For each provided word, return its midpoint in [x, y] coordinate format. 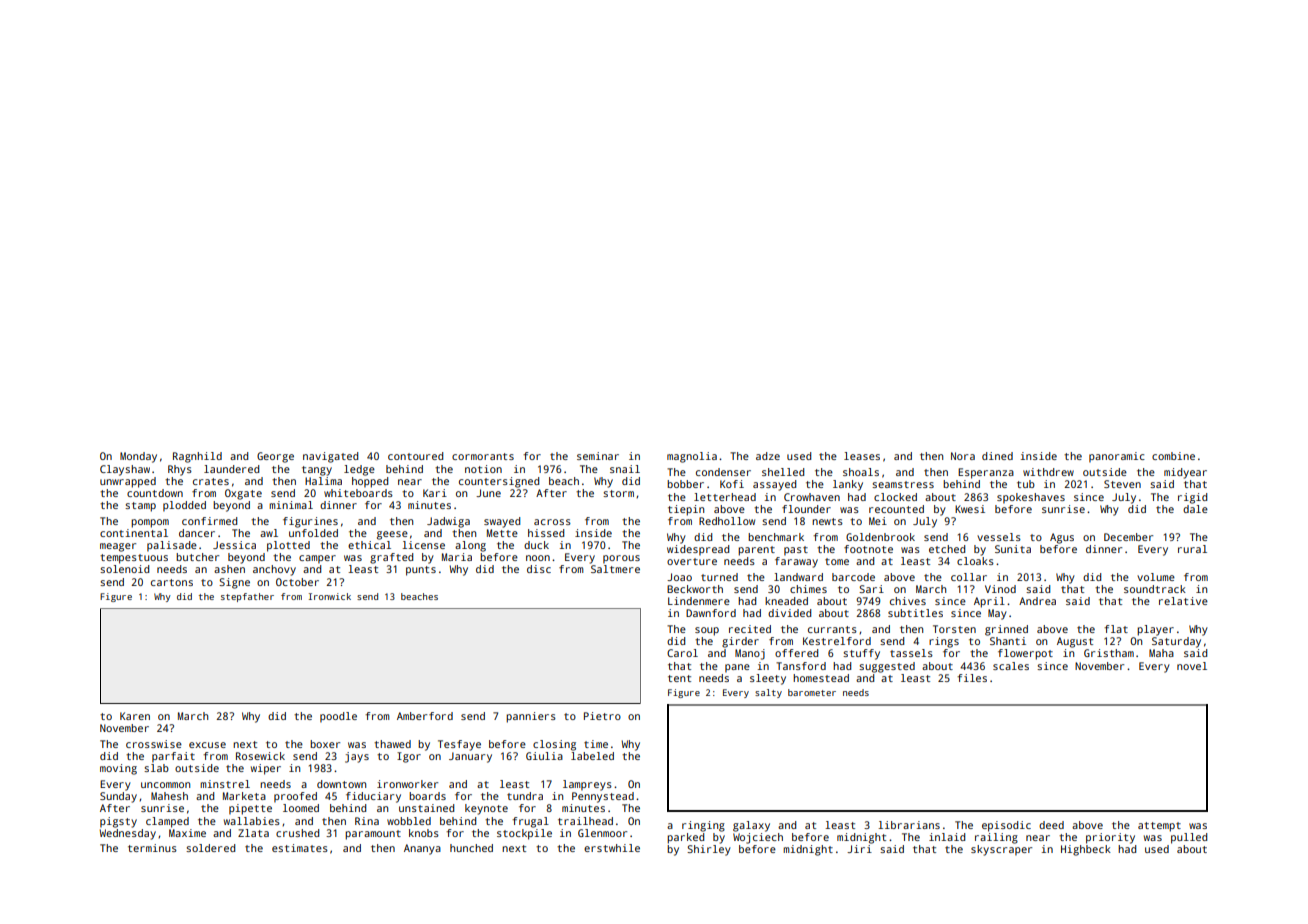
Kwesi [970, 509]
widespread [698, 550]
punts [421, 571]
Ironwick [330, 596]
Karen [135, 716]
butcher [197, 557]
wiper [266, 769]
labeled [592, 756]
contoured [415, 456]
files [972, 678]
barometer [812, 692]
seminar [598, 456]
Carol [682, 653]
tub [1026, 484]
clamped [167, 822]
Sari [871, 589]
